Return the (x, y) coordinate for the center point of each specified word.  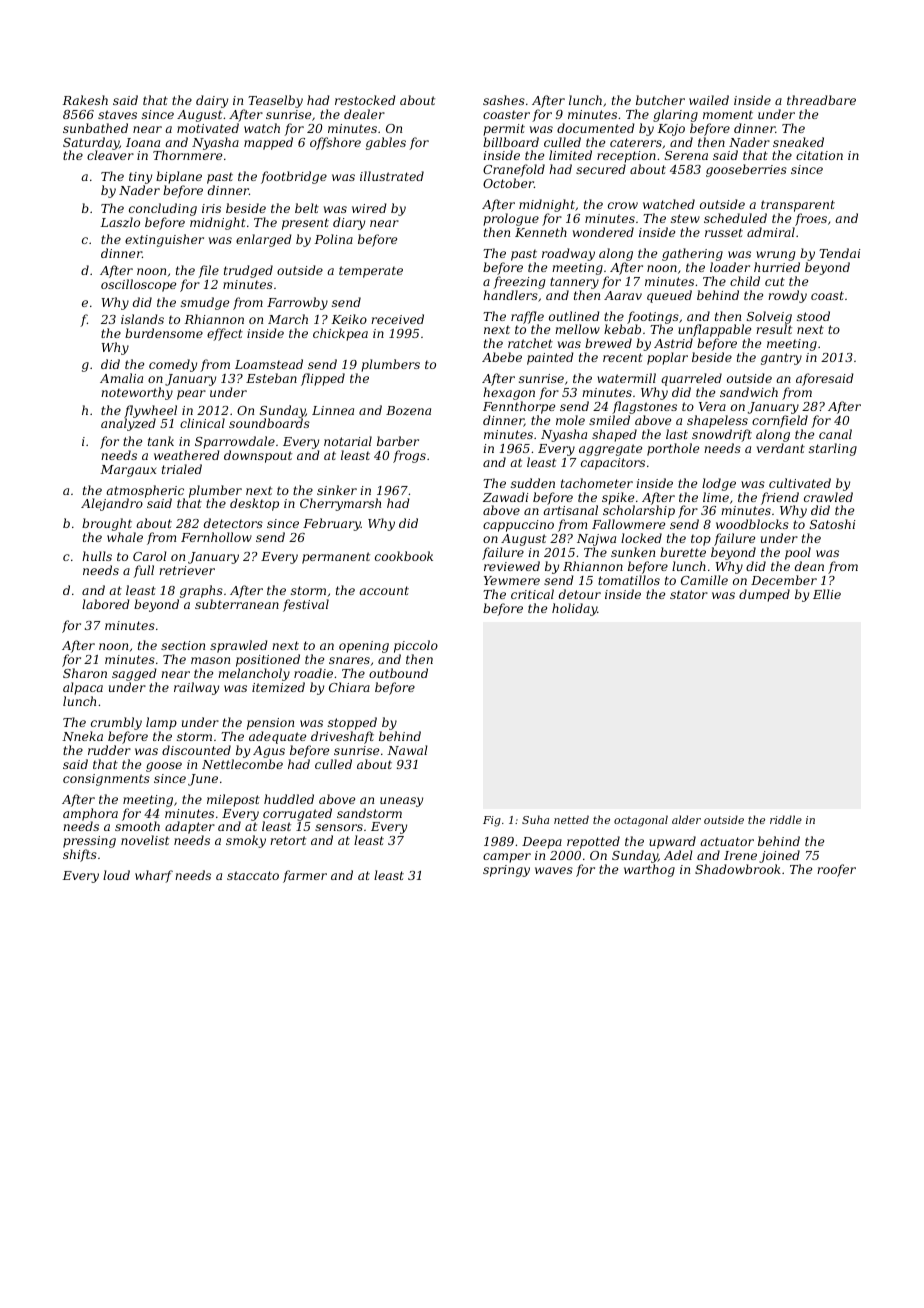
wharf (154, 876)
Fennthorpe (519, 407)
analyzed (128, 425)
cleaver (110, 155)
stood (813, 316)
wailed (709, 100)
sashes (504, 100)
